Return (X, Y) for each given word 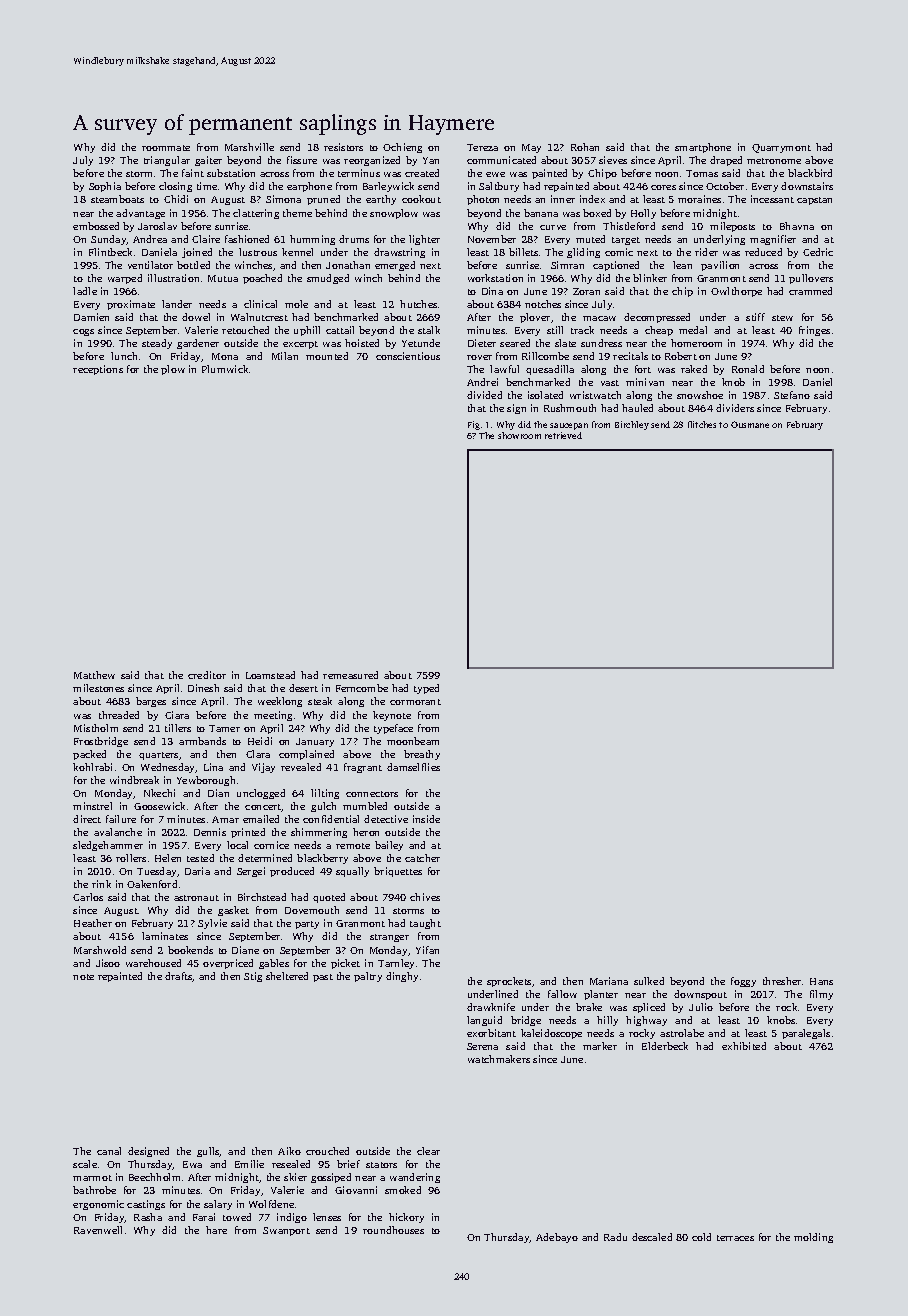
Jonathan (348, 265)
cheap (659, 331)
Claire (206, 239)
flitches (702, 424)
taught (425, 924)
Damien (91, 317)
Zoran (586, 291)
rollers (131, 858)
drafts (179, 977)
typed (426, 689)
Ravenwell (98, 1230)
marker (600, 1046)
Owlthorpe (736, 292)
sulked (649, 981)
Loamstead (270, 675)
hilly (607, 1021)
